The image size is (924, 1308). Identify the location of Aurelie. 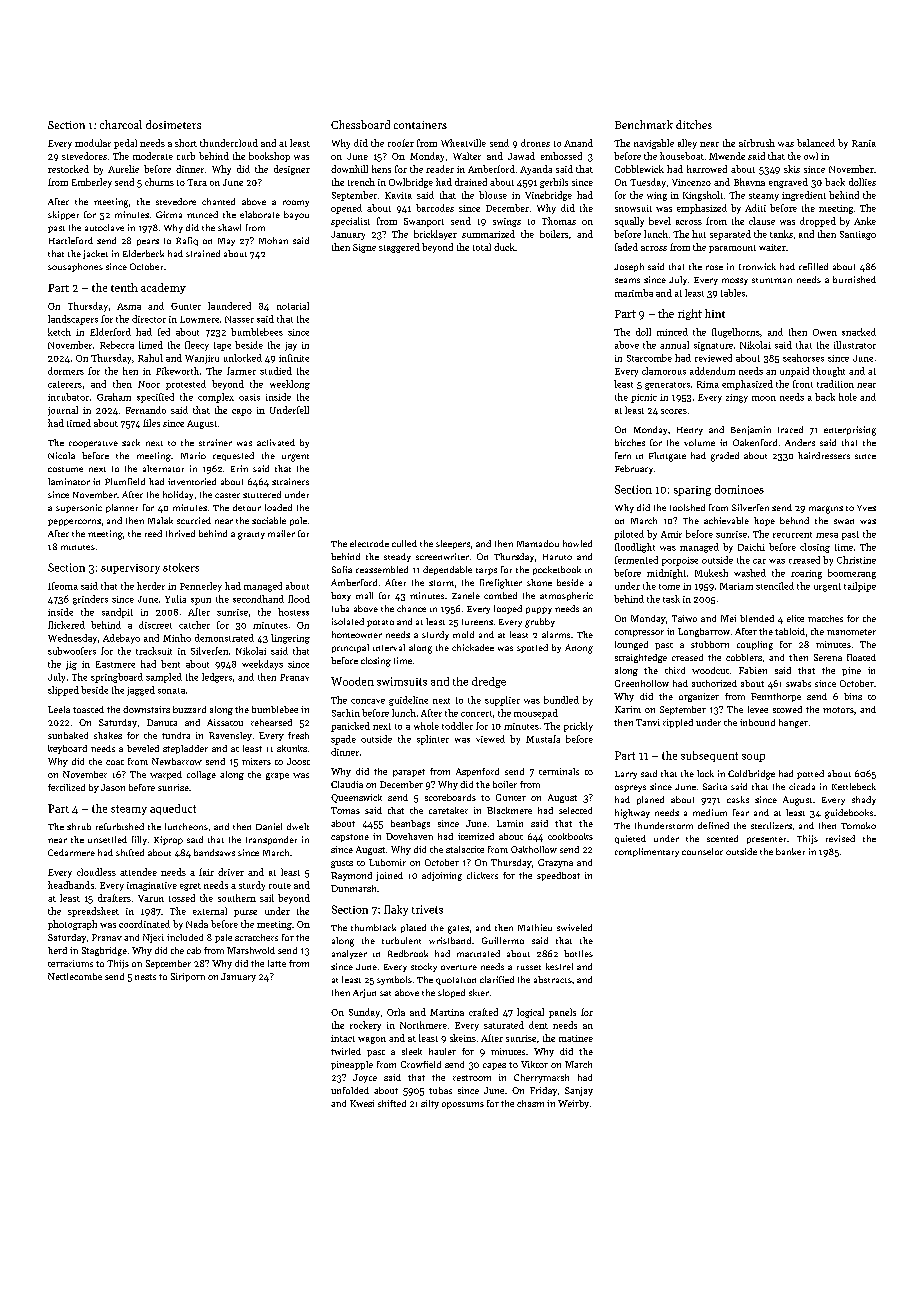
(123, 169).
